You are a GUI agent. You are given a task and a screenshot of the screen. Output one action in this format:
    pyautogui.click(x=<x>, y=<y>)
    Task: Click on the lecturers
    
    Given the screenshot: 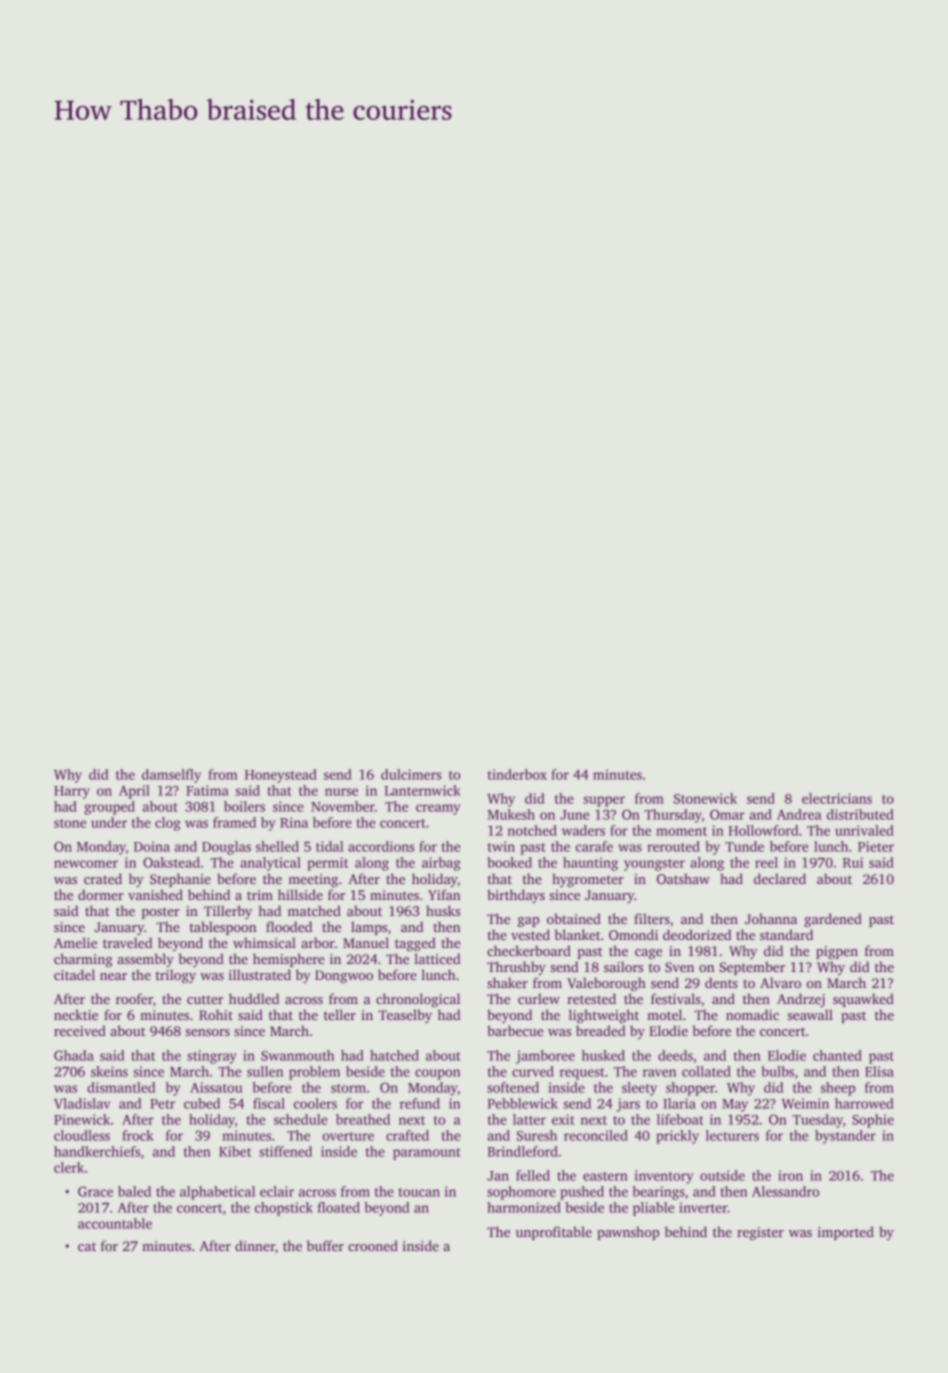 What is the action you would take?
    pyautogui.click(x=732, y=1135)
